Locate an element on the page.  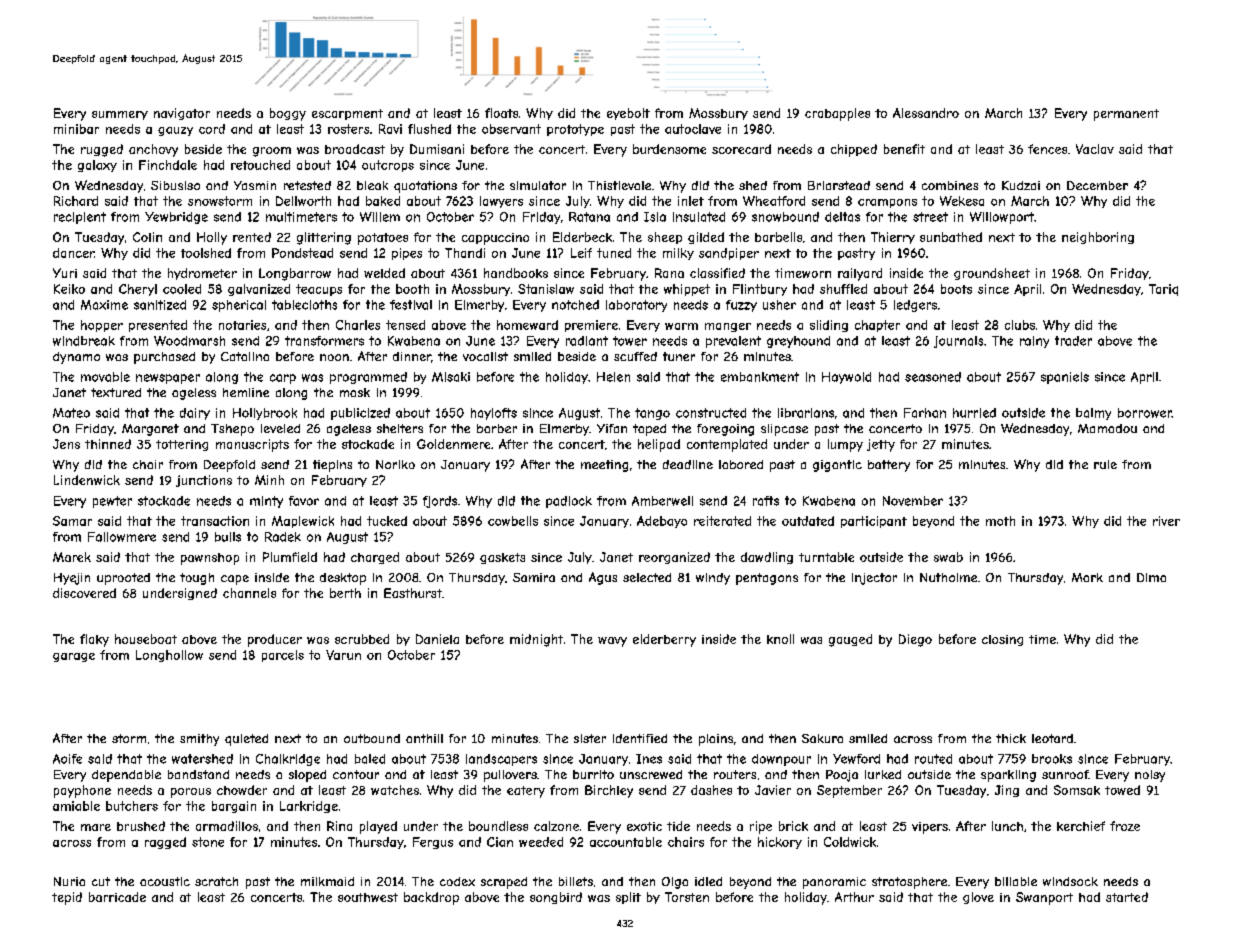
Flintbury is located at coordinates (760, 290).
